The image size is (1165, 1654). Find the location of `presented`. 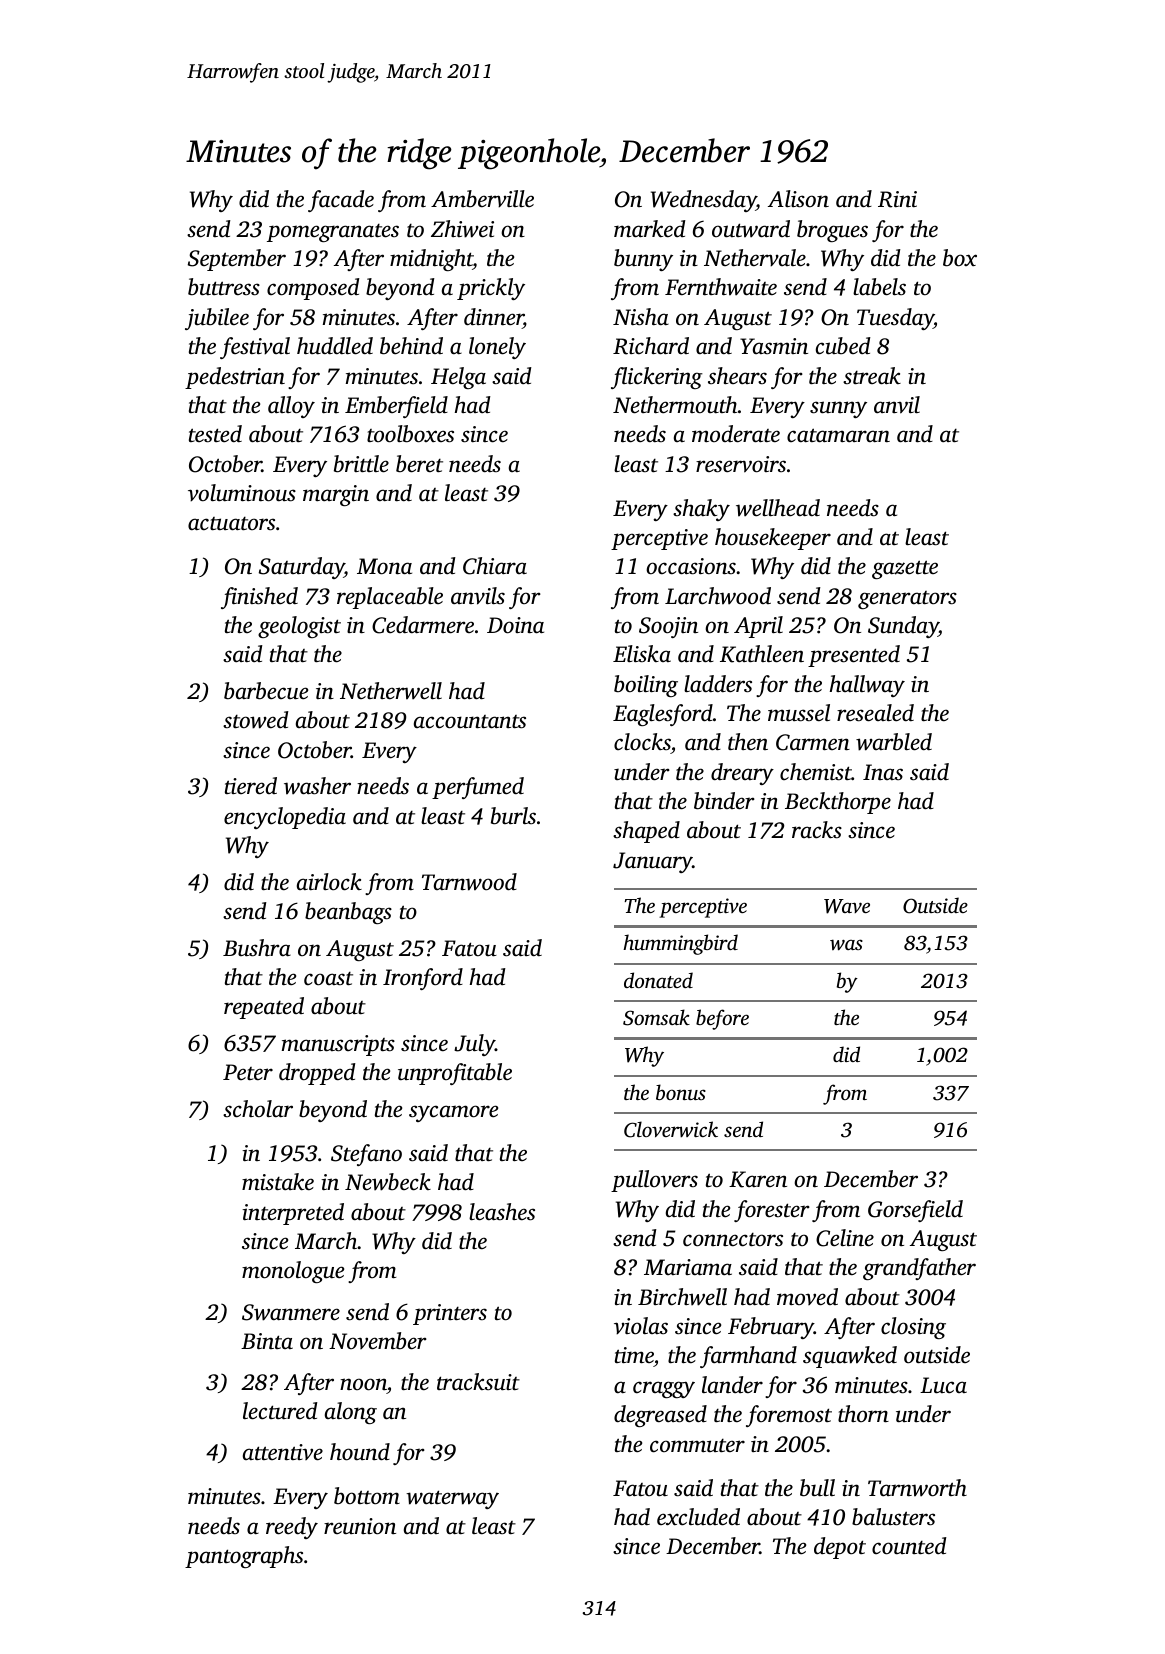

presented is located at coordinates (854, 656).
